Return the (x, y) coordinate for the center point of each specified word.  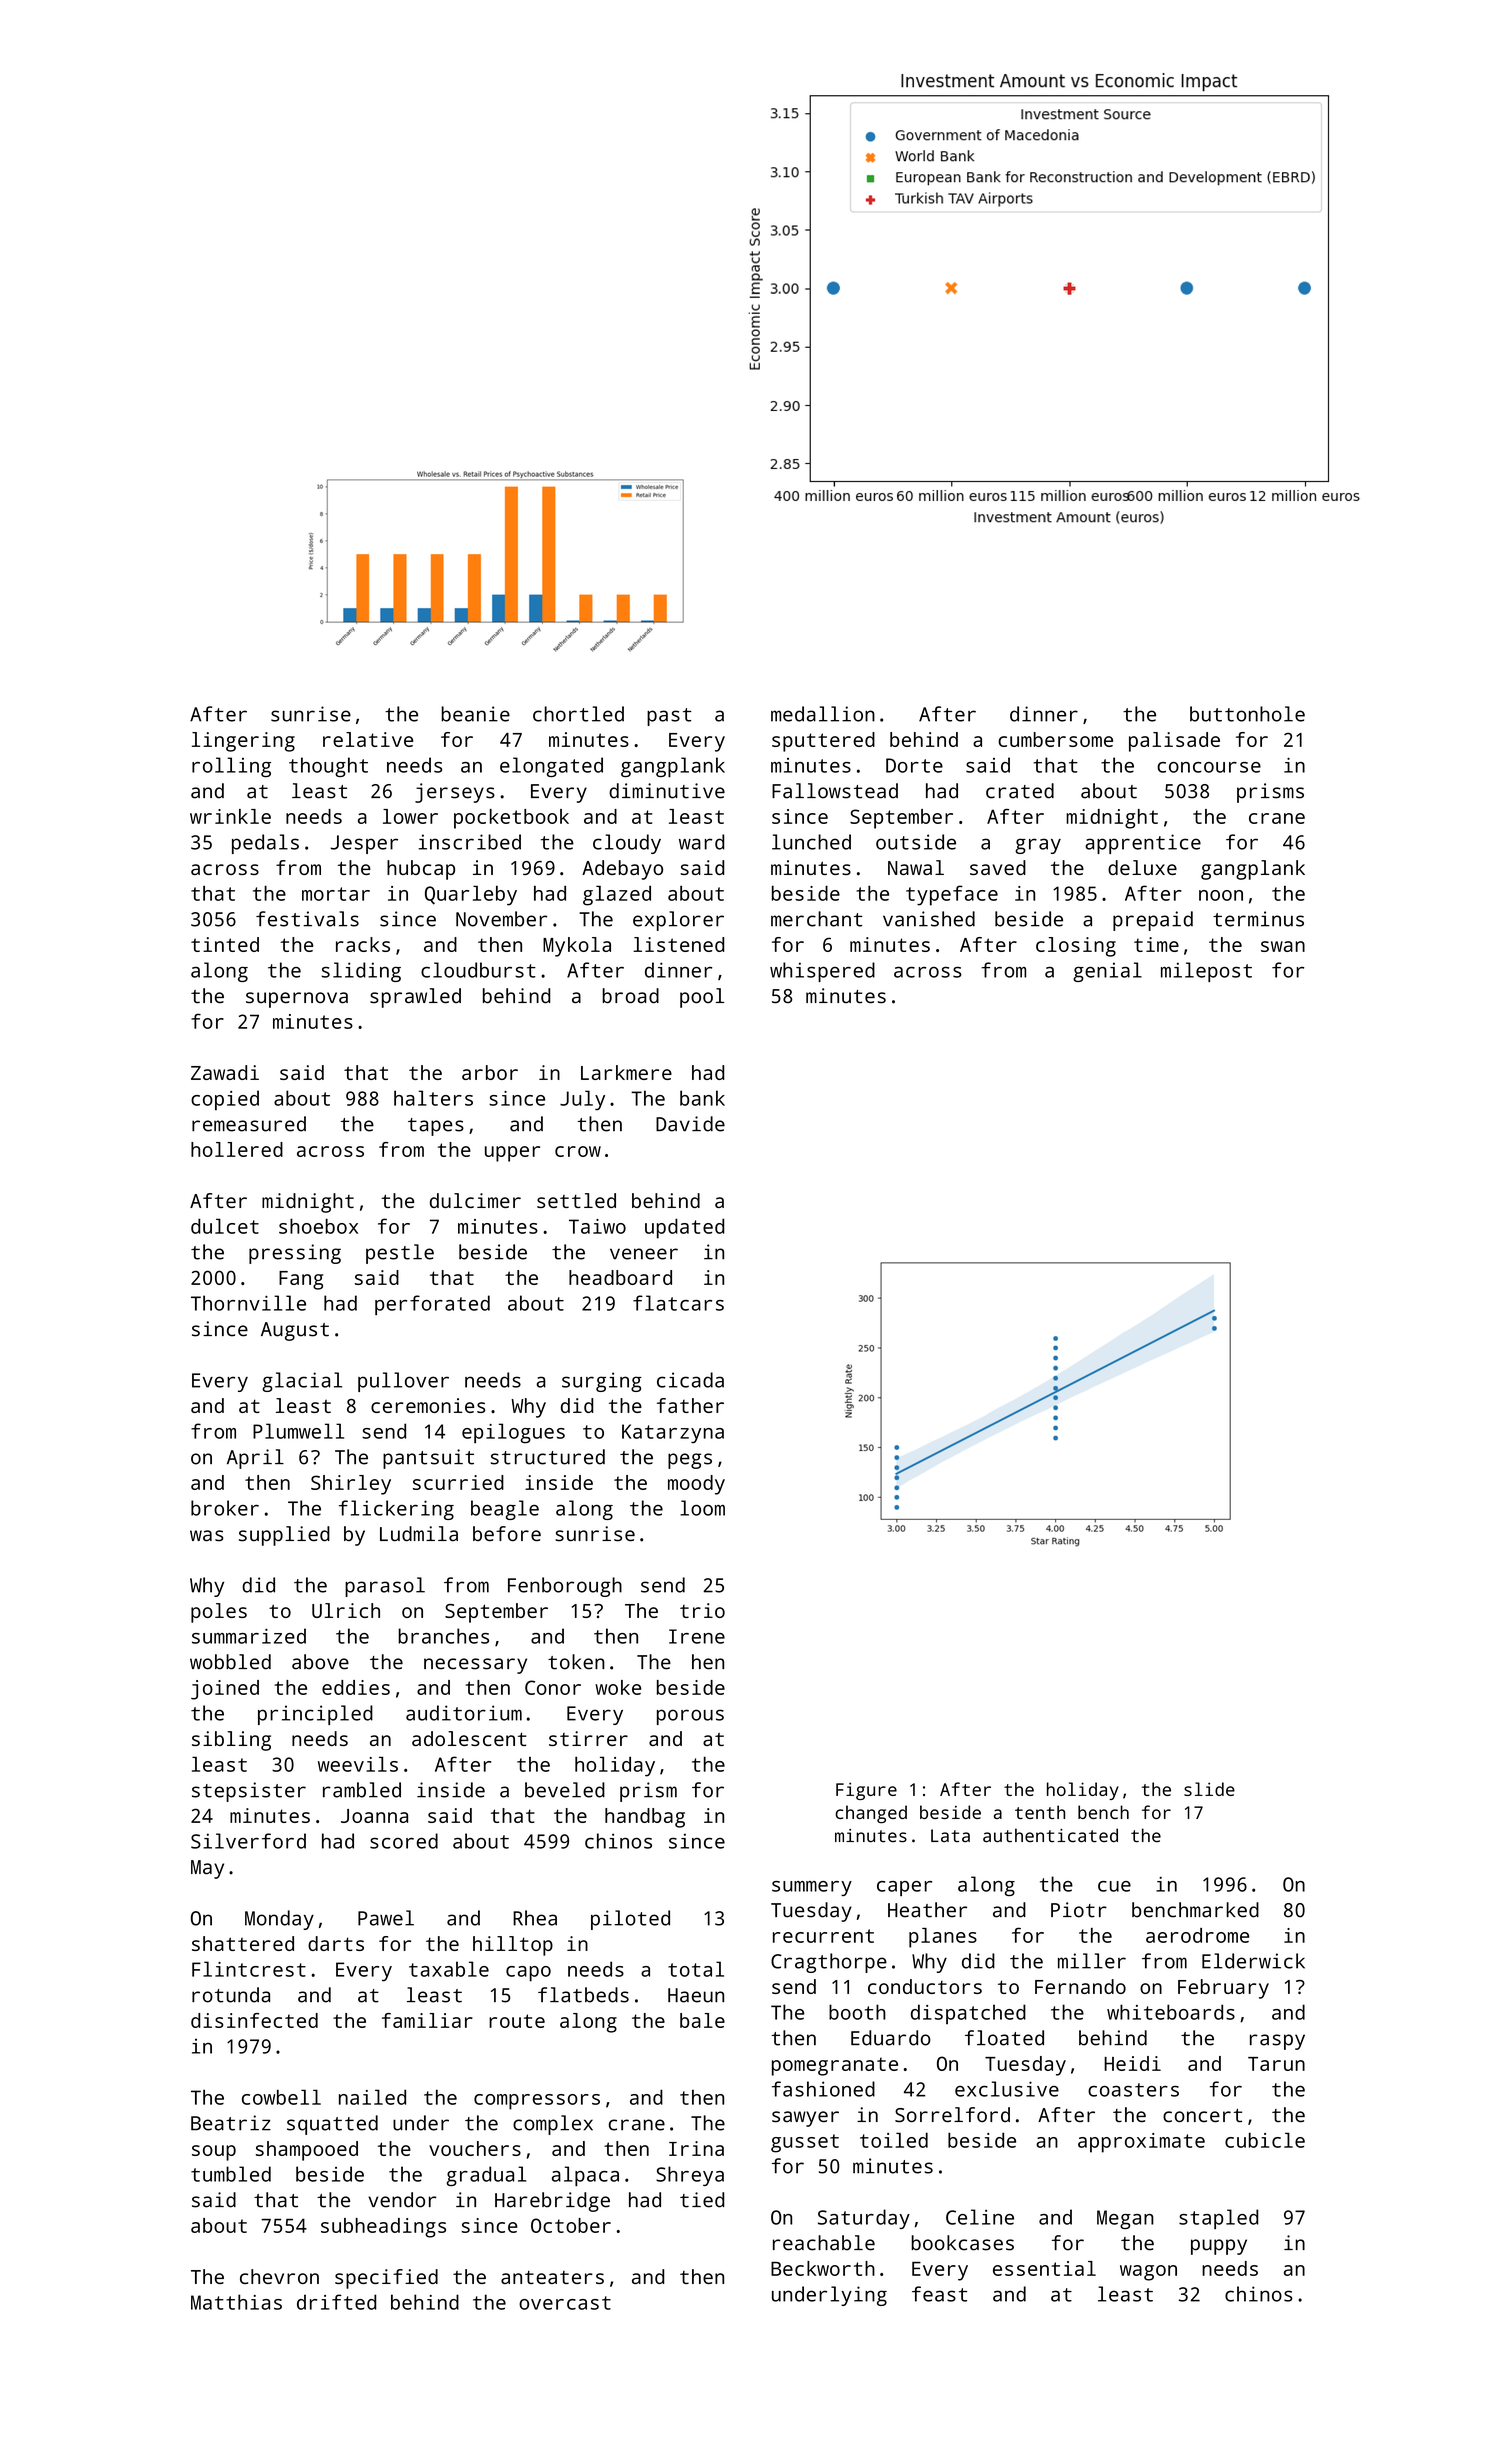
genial (1107, 972)
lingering (243, 742)
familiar (427, 2020)
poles (219, 1613)
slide (1209, 1789)
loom (702, 1508)
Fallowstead (835, 791)
